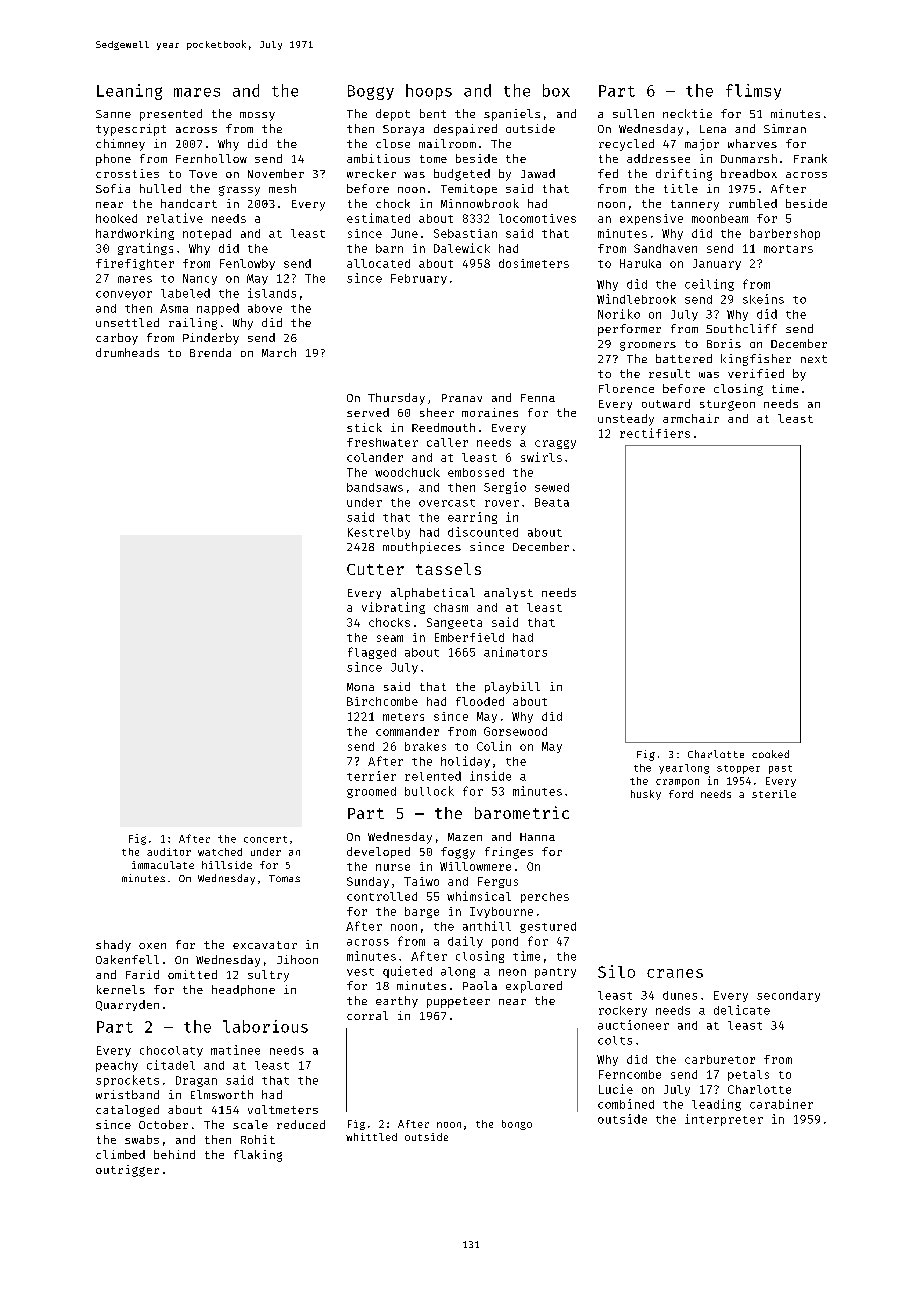 The image size is (924, 1308). I want to click on along, so click(458, 972).
